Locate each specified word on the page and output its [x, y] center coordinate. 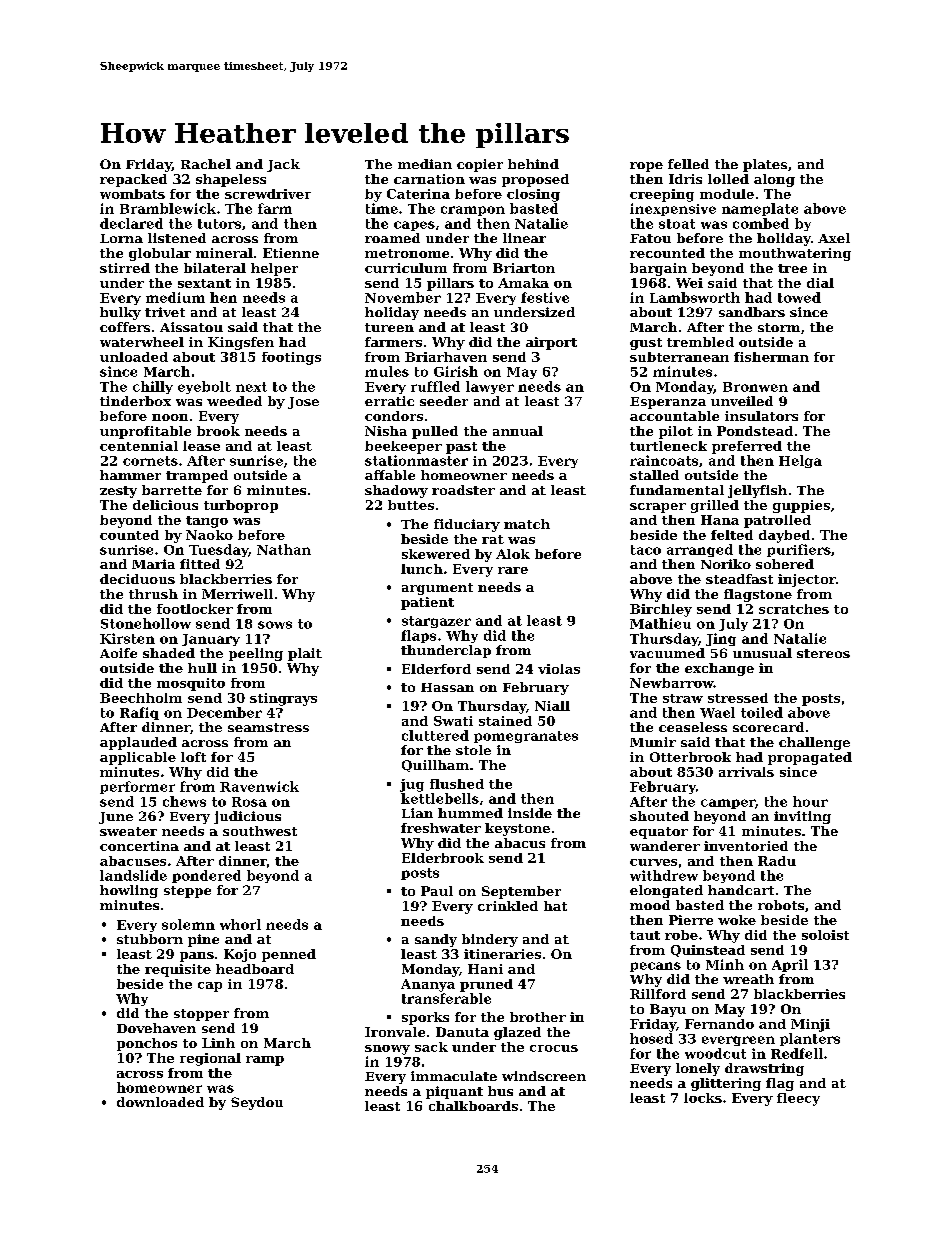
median [425, 164]
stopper [201, 1015]
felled [688, 164]
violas [559, 669]
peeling [256, 654]
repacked [133, 180]
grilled [715, 506]
